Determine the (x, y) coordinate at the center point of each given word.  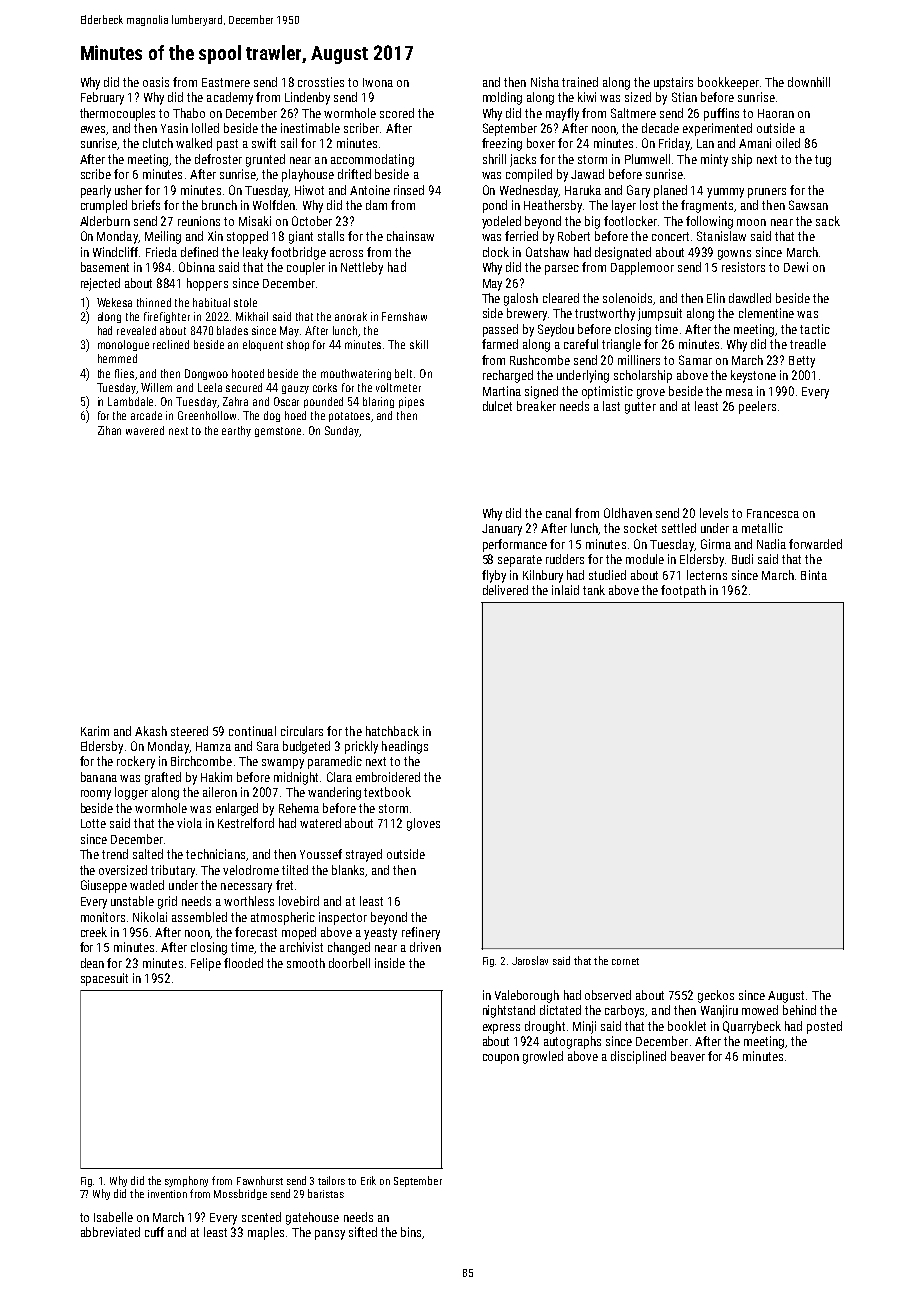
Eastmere (226, 82)
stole (245, 302)
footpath (683, 591)
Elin (716, 298)
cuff (154, 1232)
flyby (494, 576)
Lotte (93, 823)
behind (799, 1010)
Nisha (545, 82)
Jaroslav (530, 960)
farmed (500, 344)
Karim (95, 731)
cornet (625, 961)
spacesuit (104, 979)
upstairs (673, 83)
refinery (421, 933)
